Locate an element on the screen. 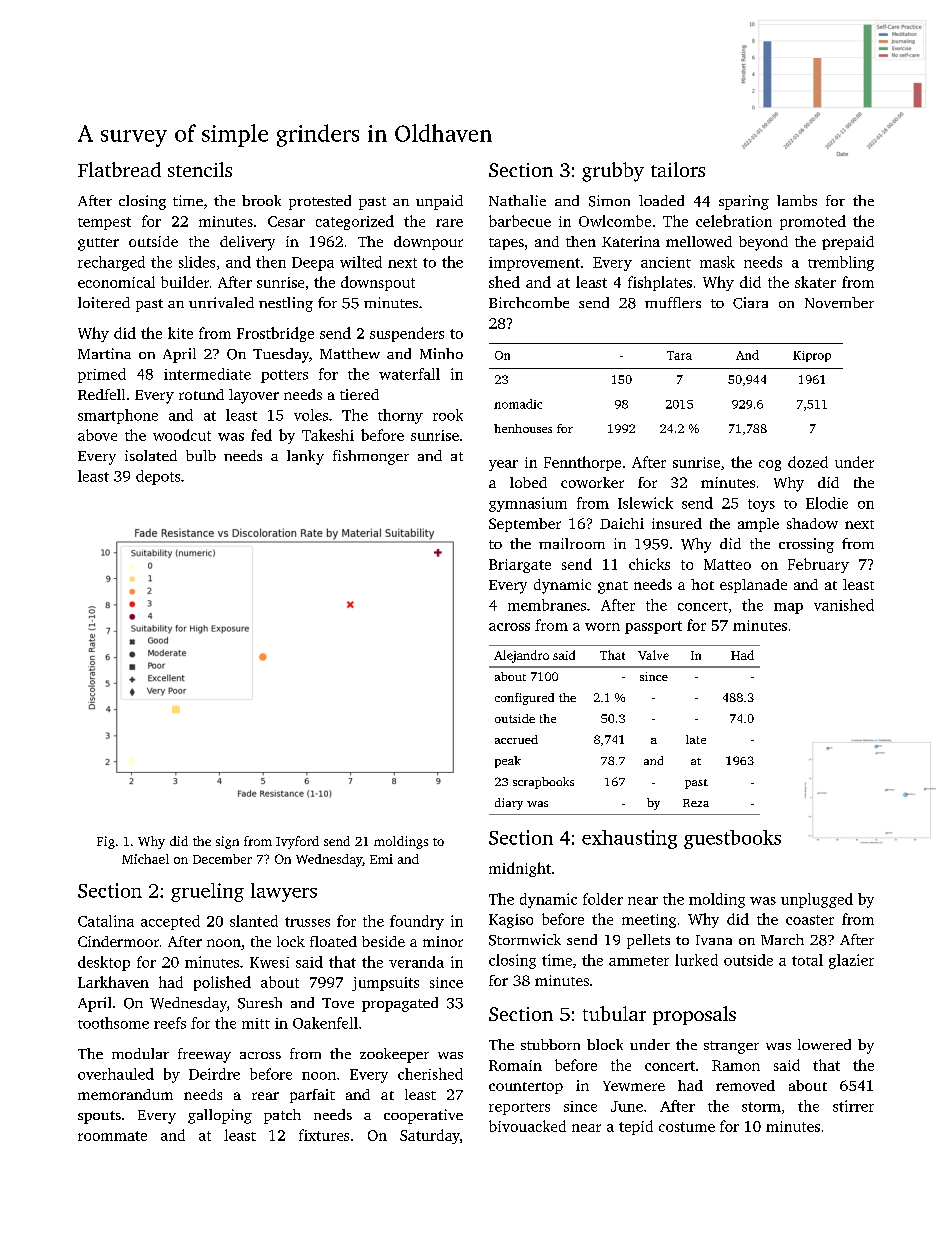 Image resolution: width=952 pixels, height=1233 pixels. Emi is located at coordinates (381, 859).
